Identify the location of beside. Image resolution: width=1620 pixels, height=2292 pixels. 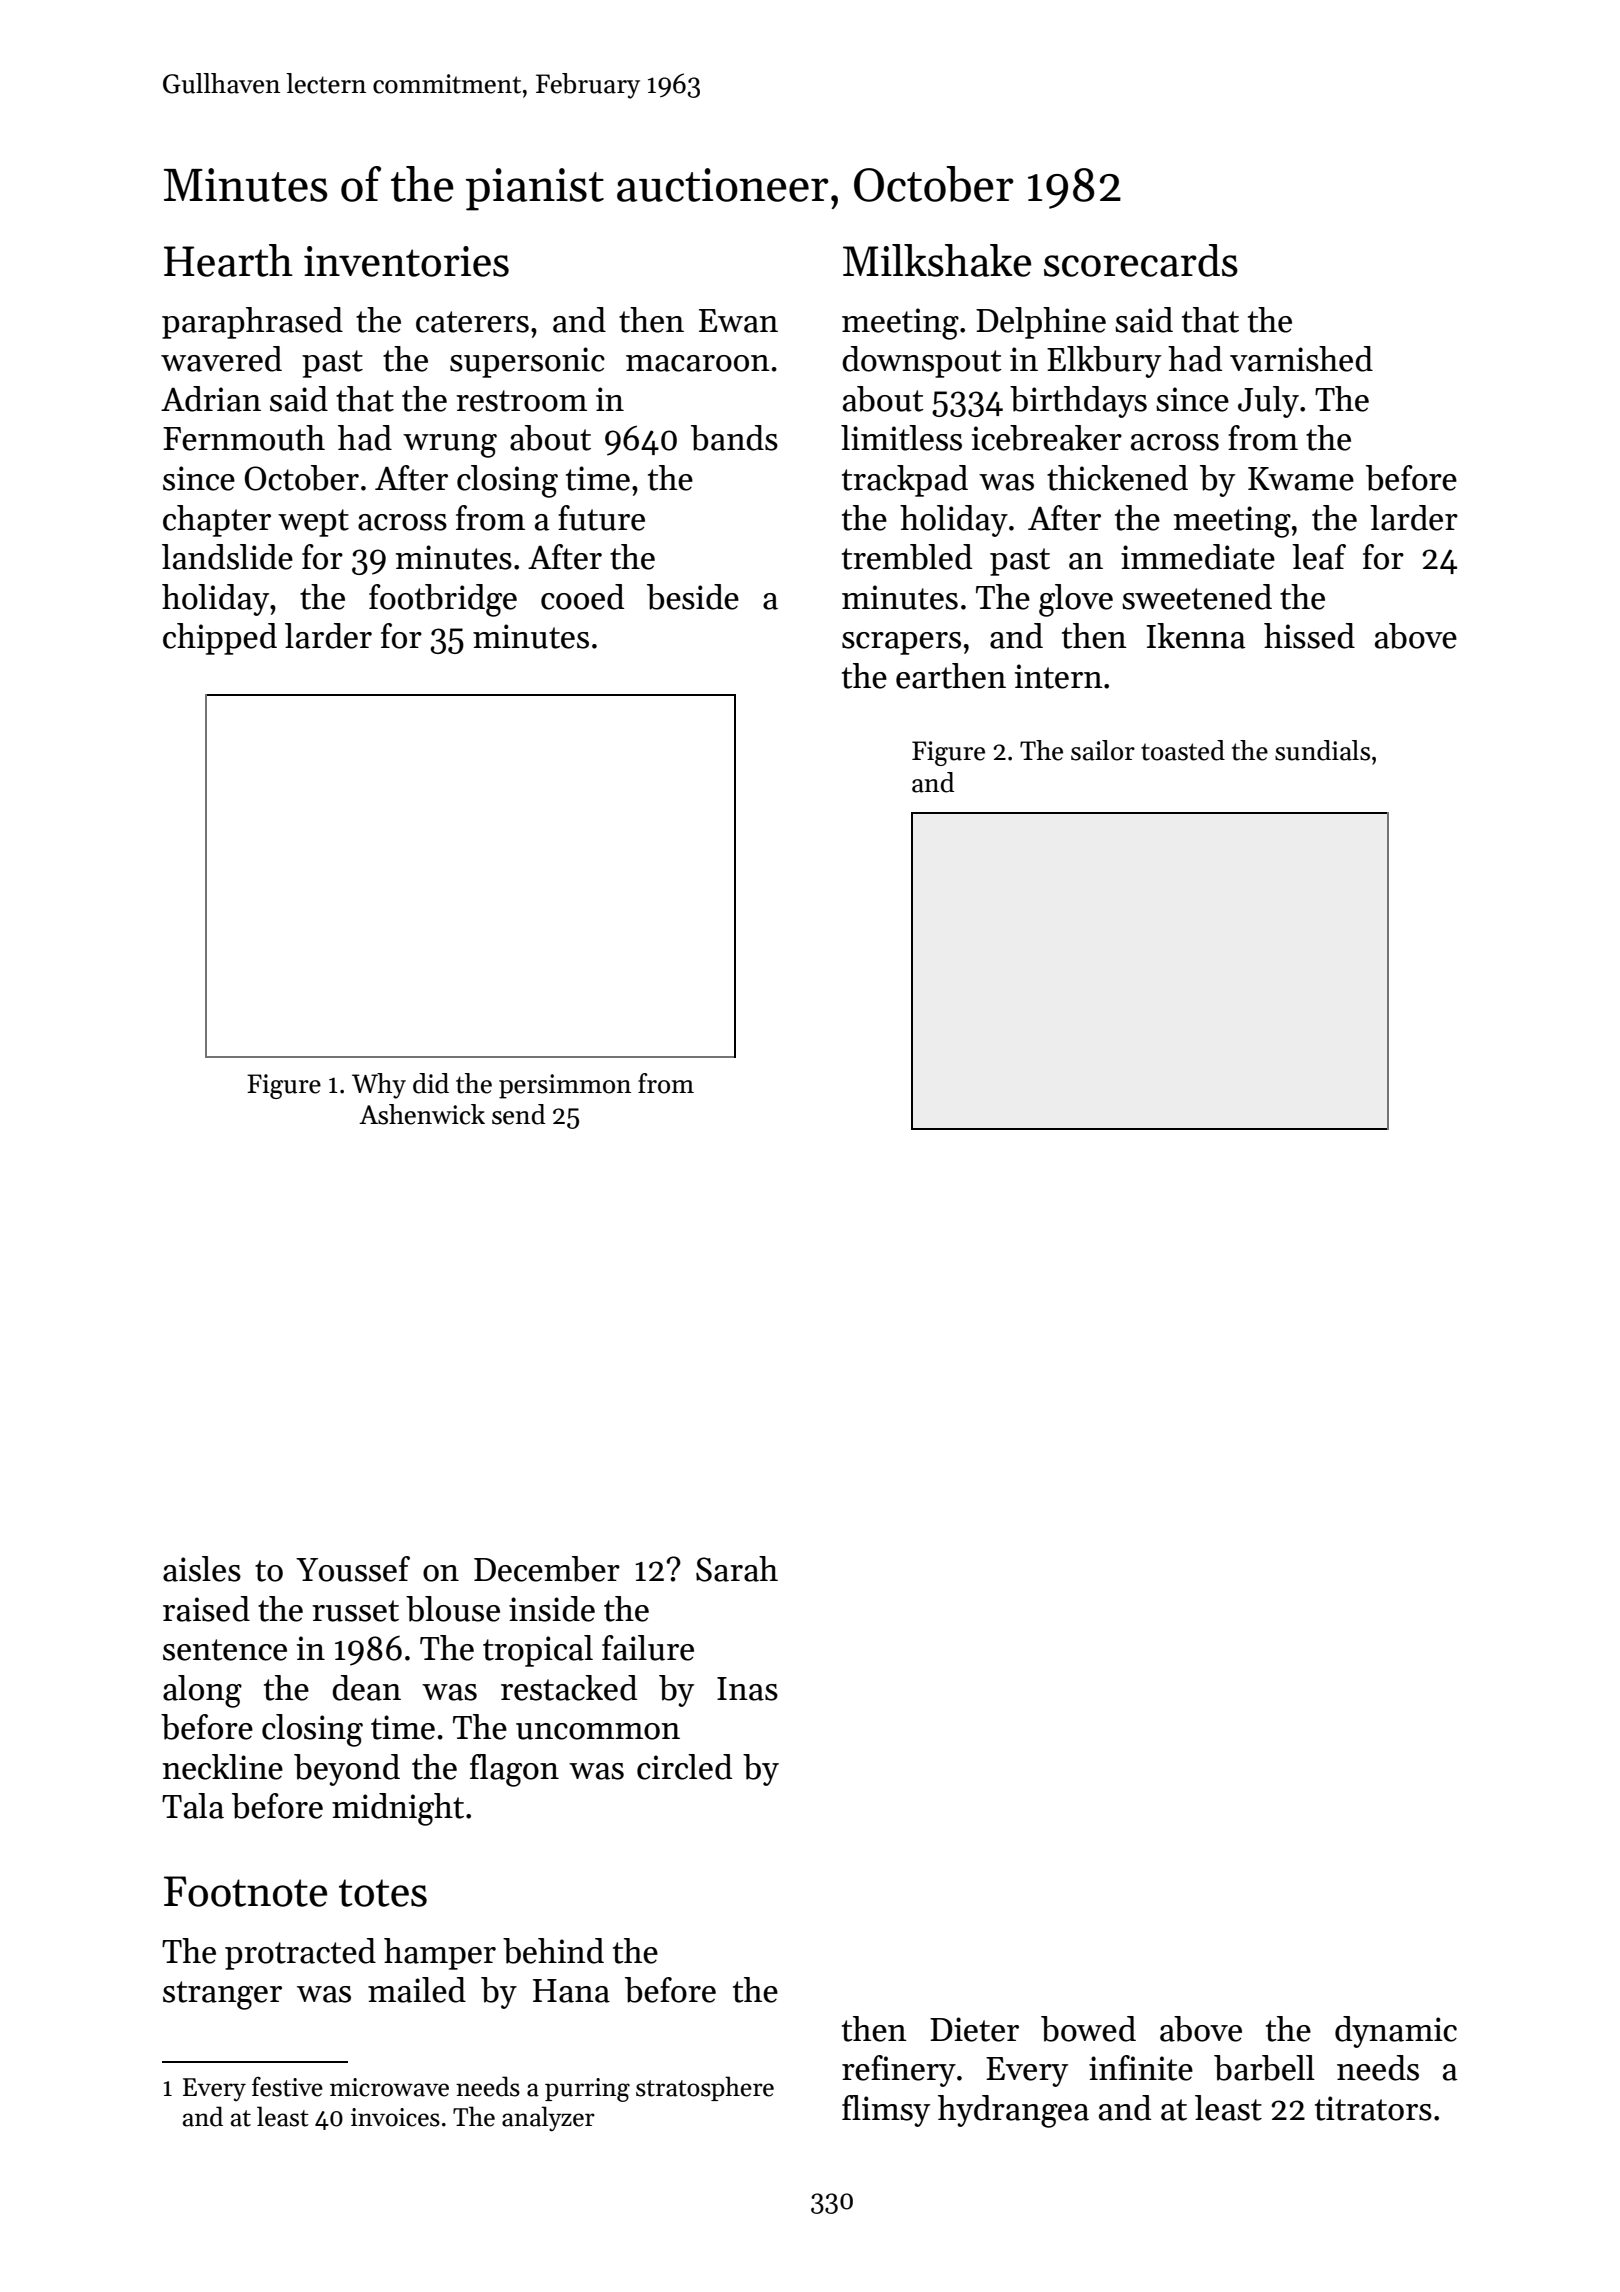
(693, 597).
